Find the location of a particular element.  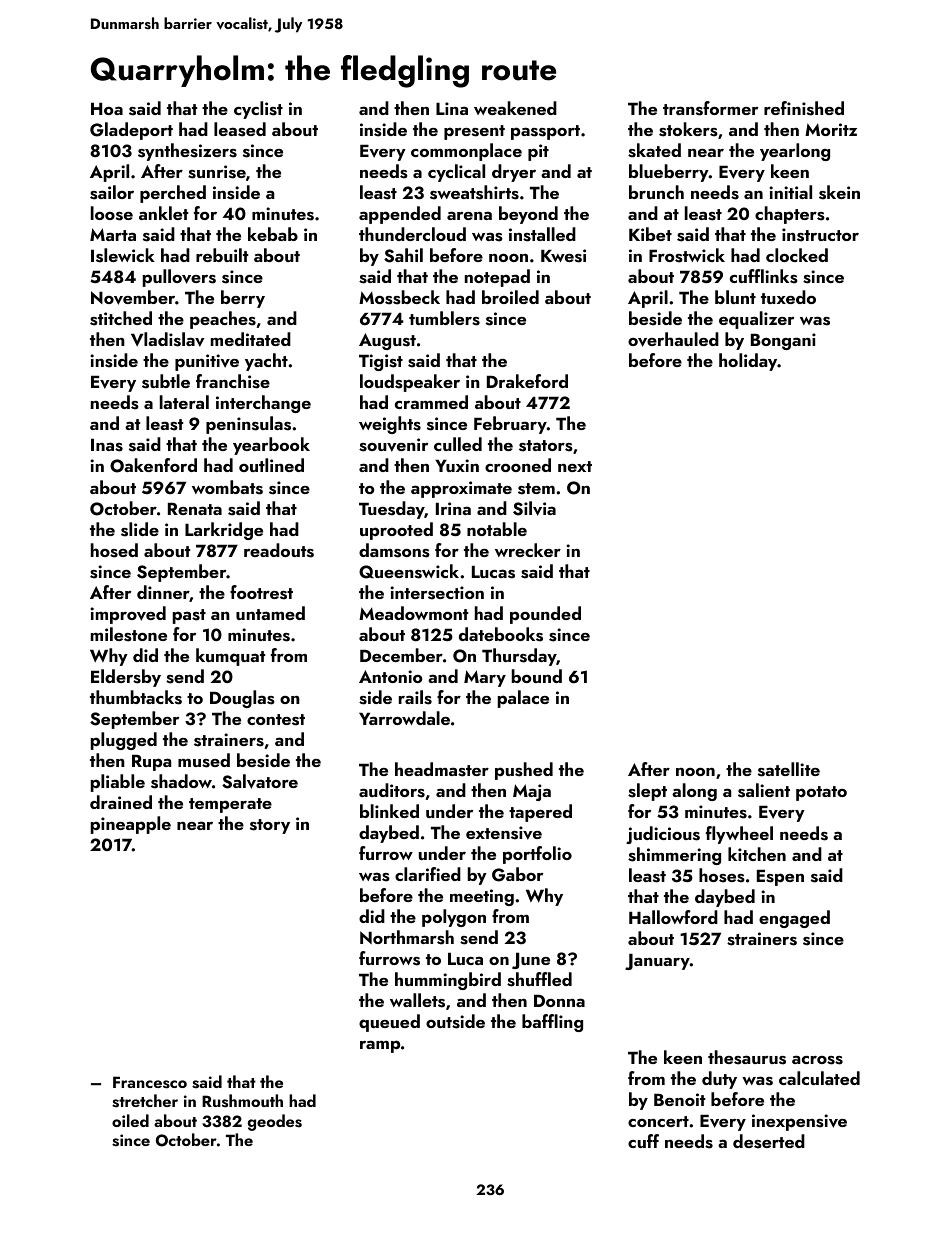

Hoa is located at coordinates (107, 108).
